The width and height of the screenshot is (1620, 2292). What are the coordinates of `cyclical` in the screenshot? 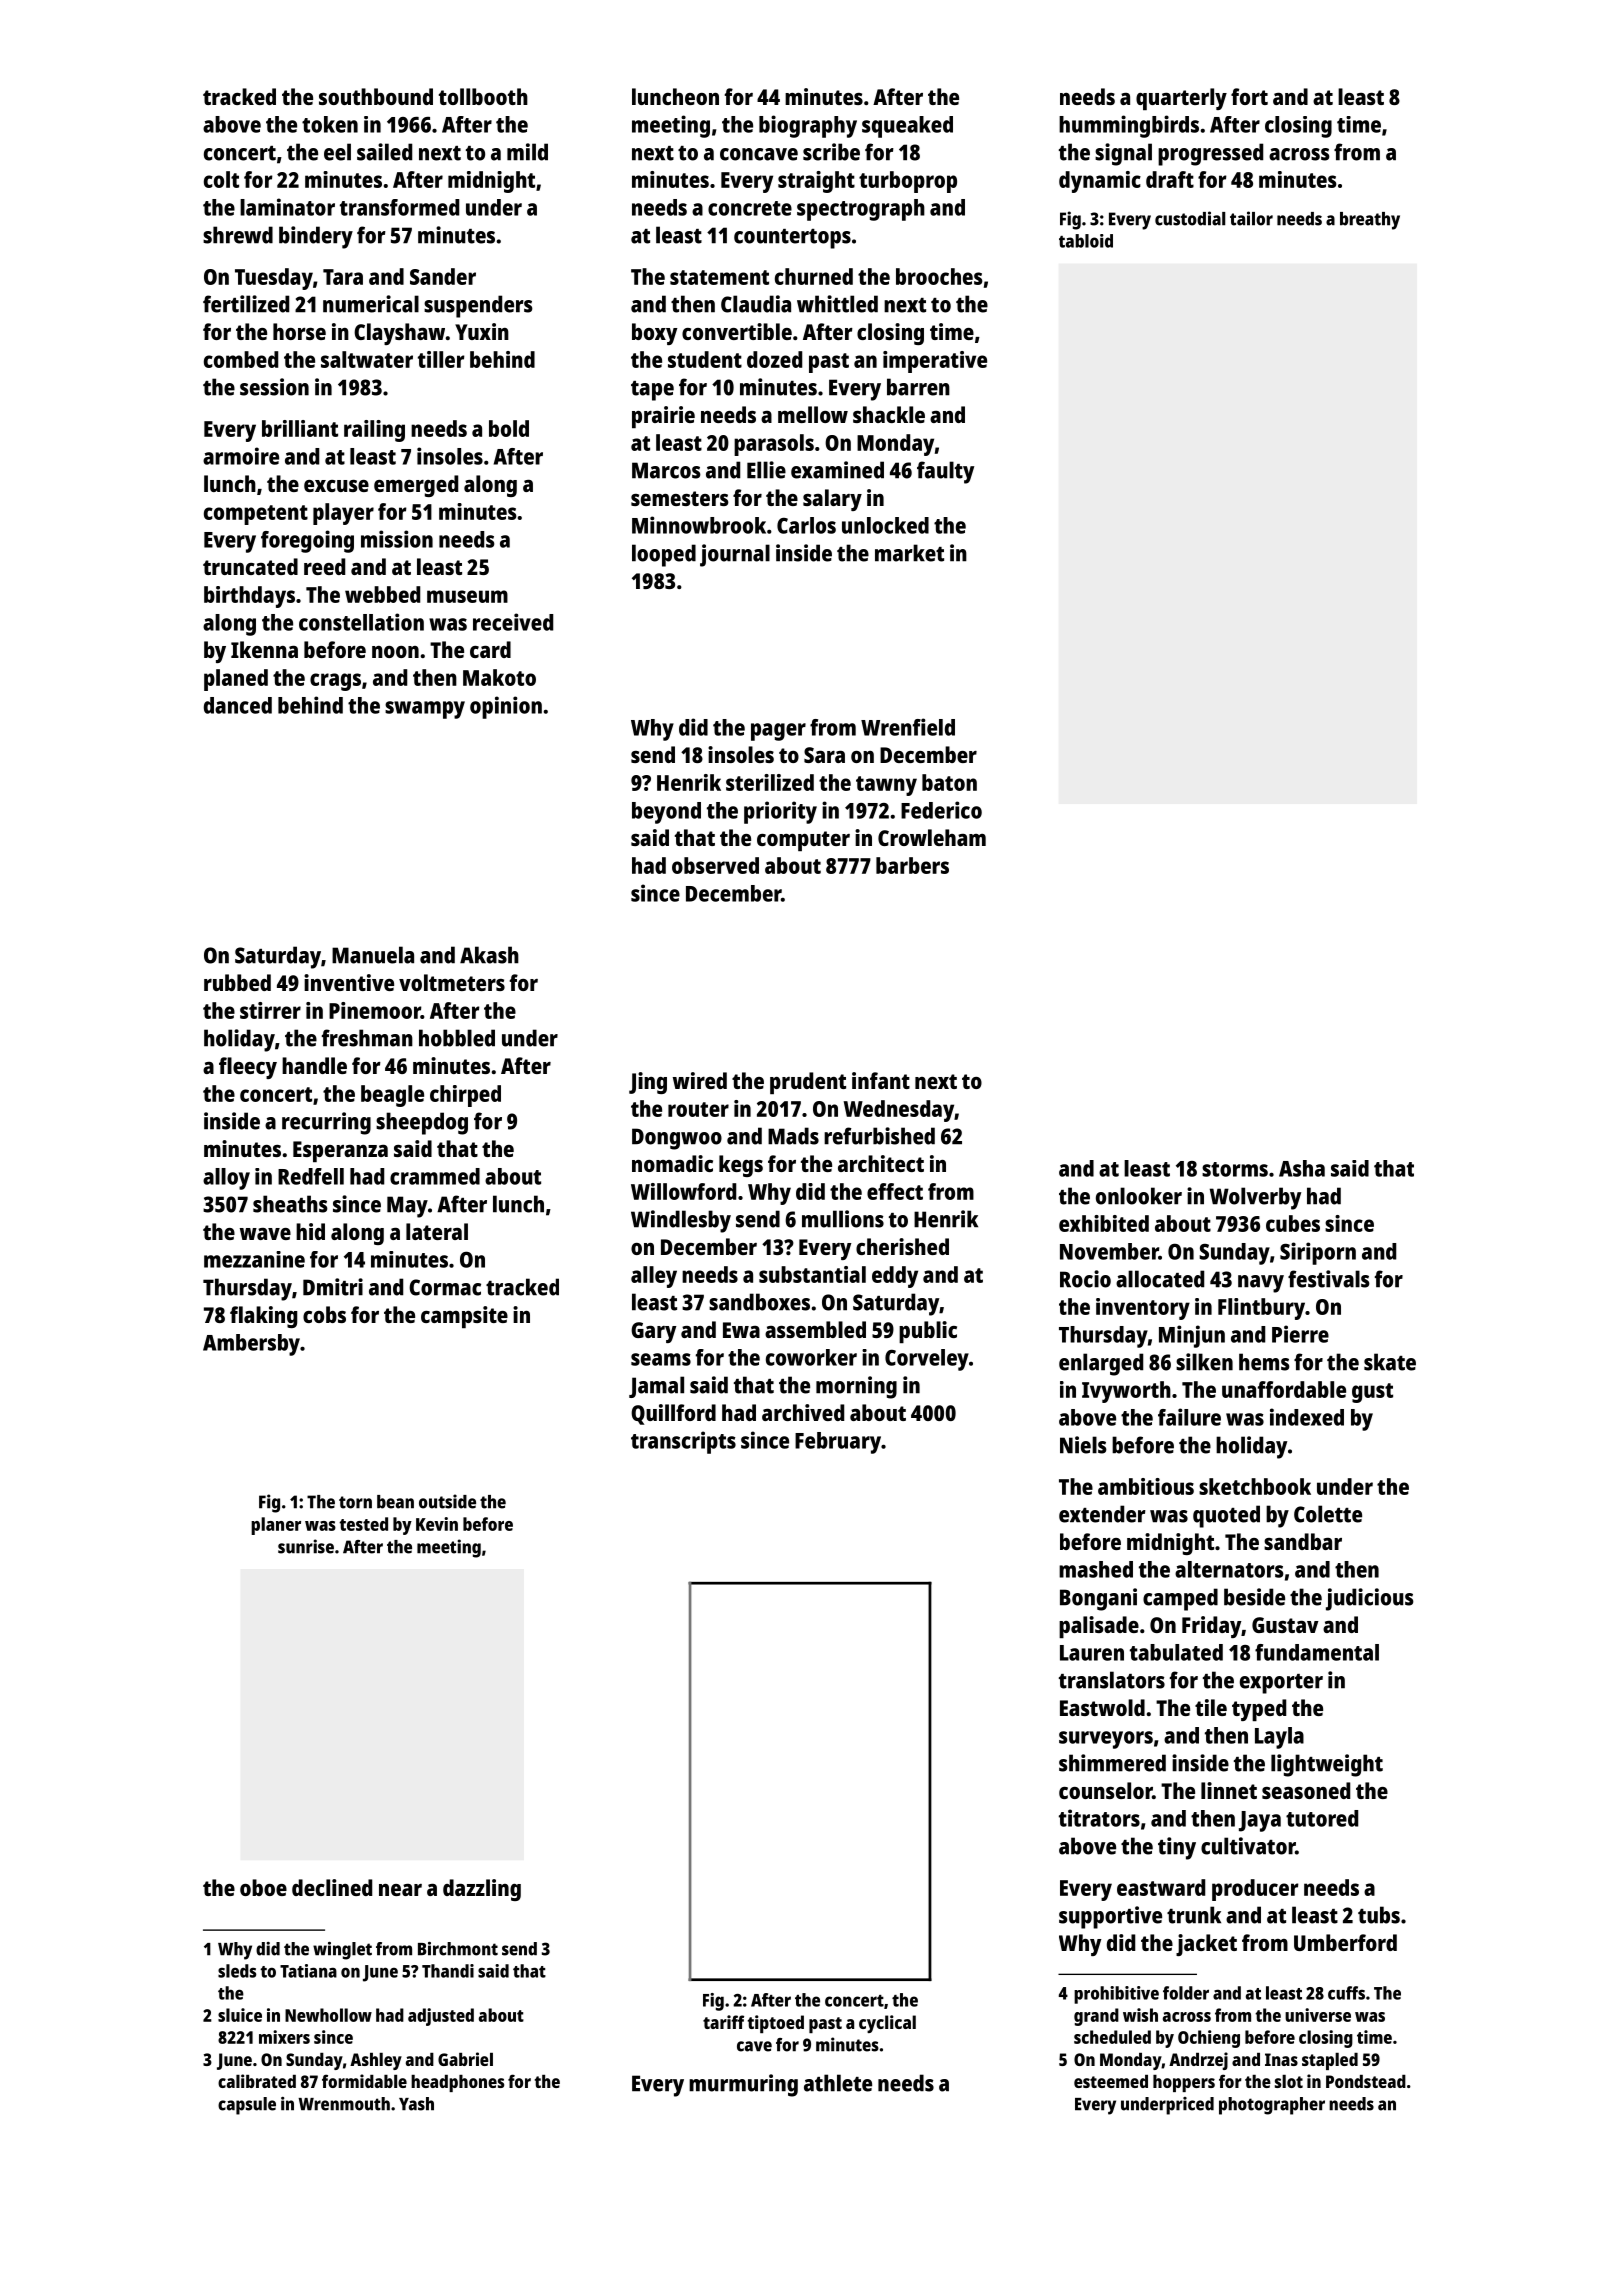 It's located at (887, 2024).
